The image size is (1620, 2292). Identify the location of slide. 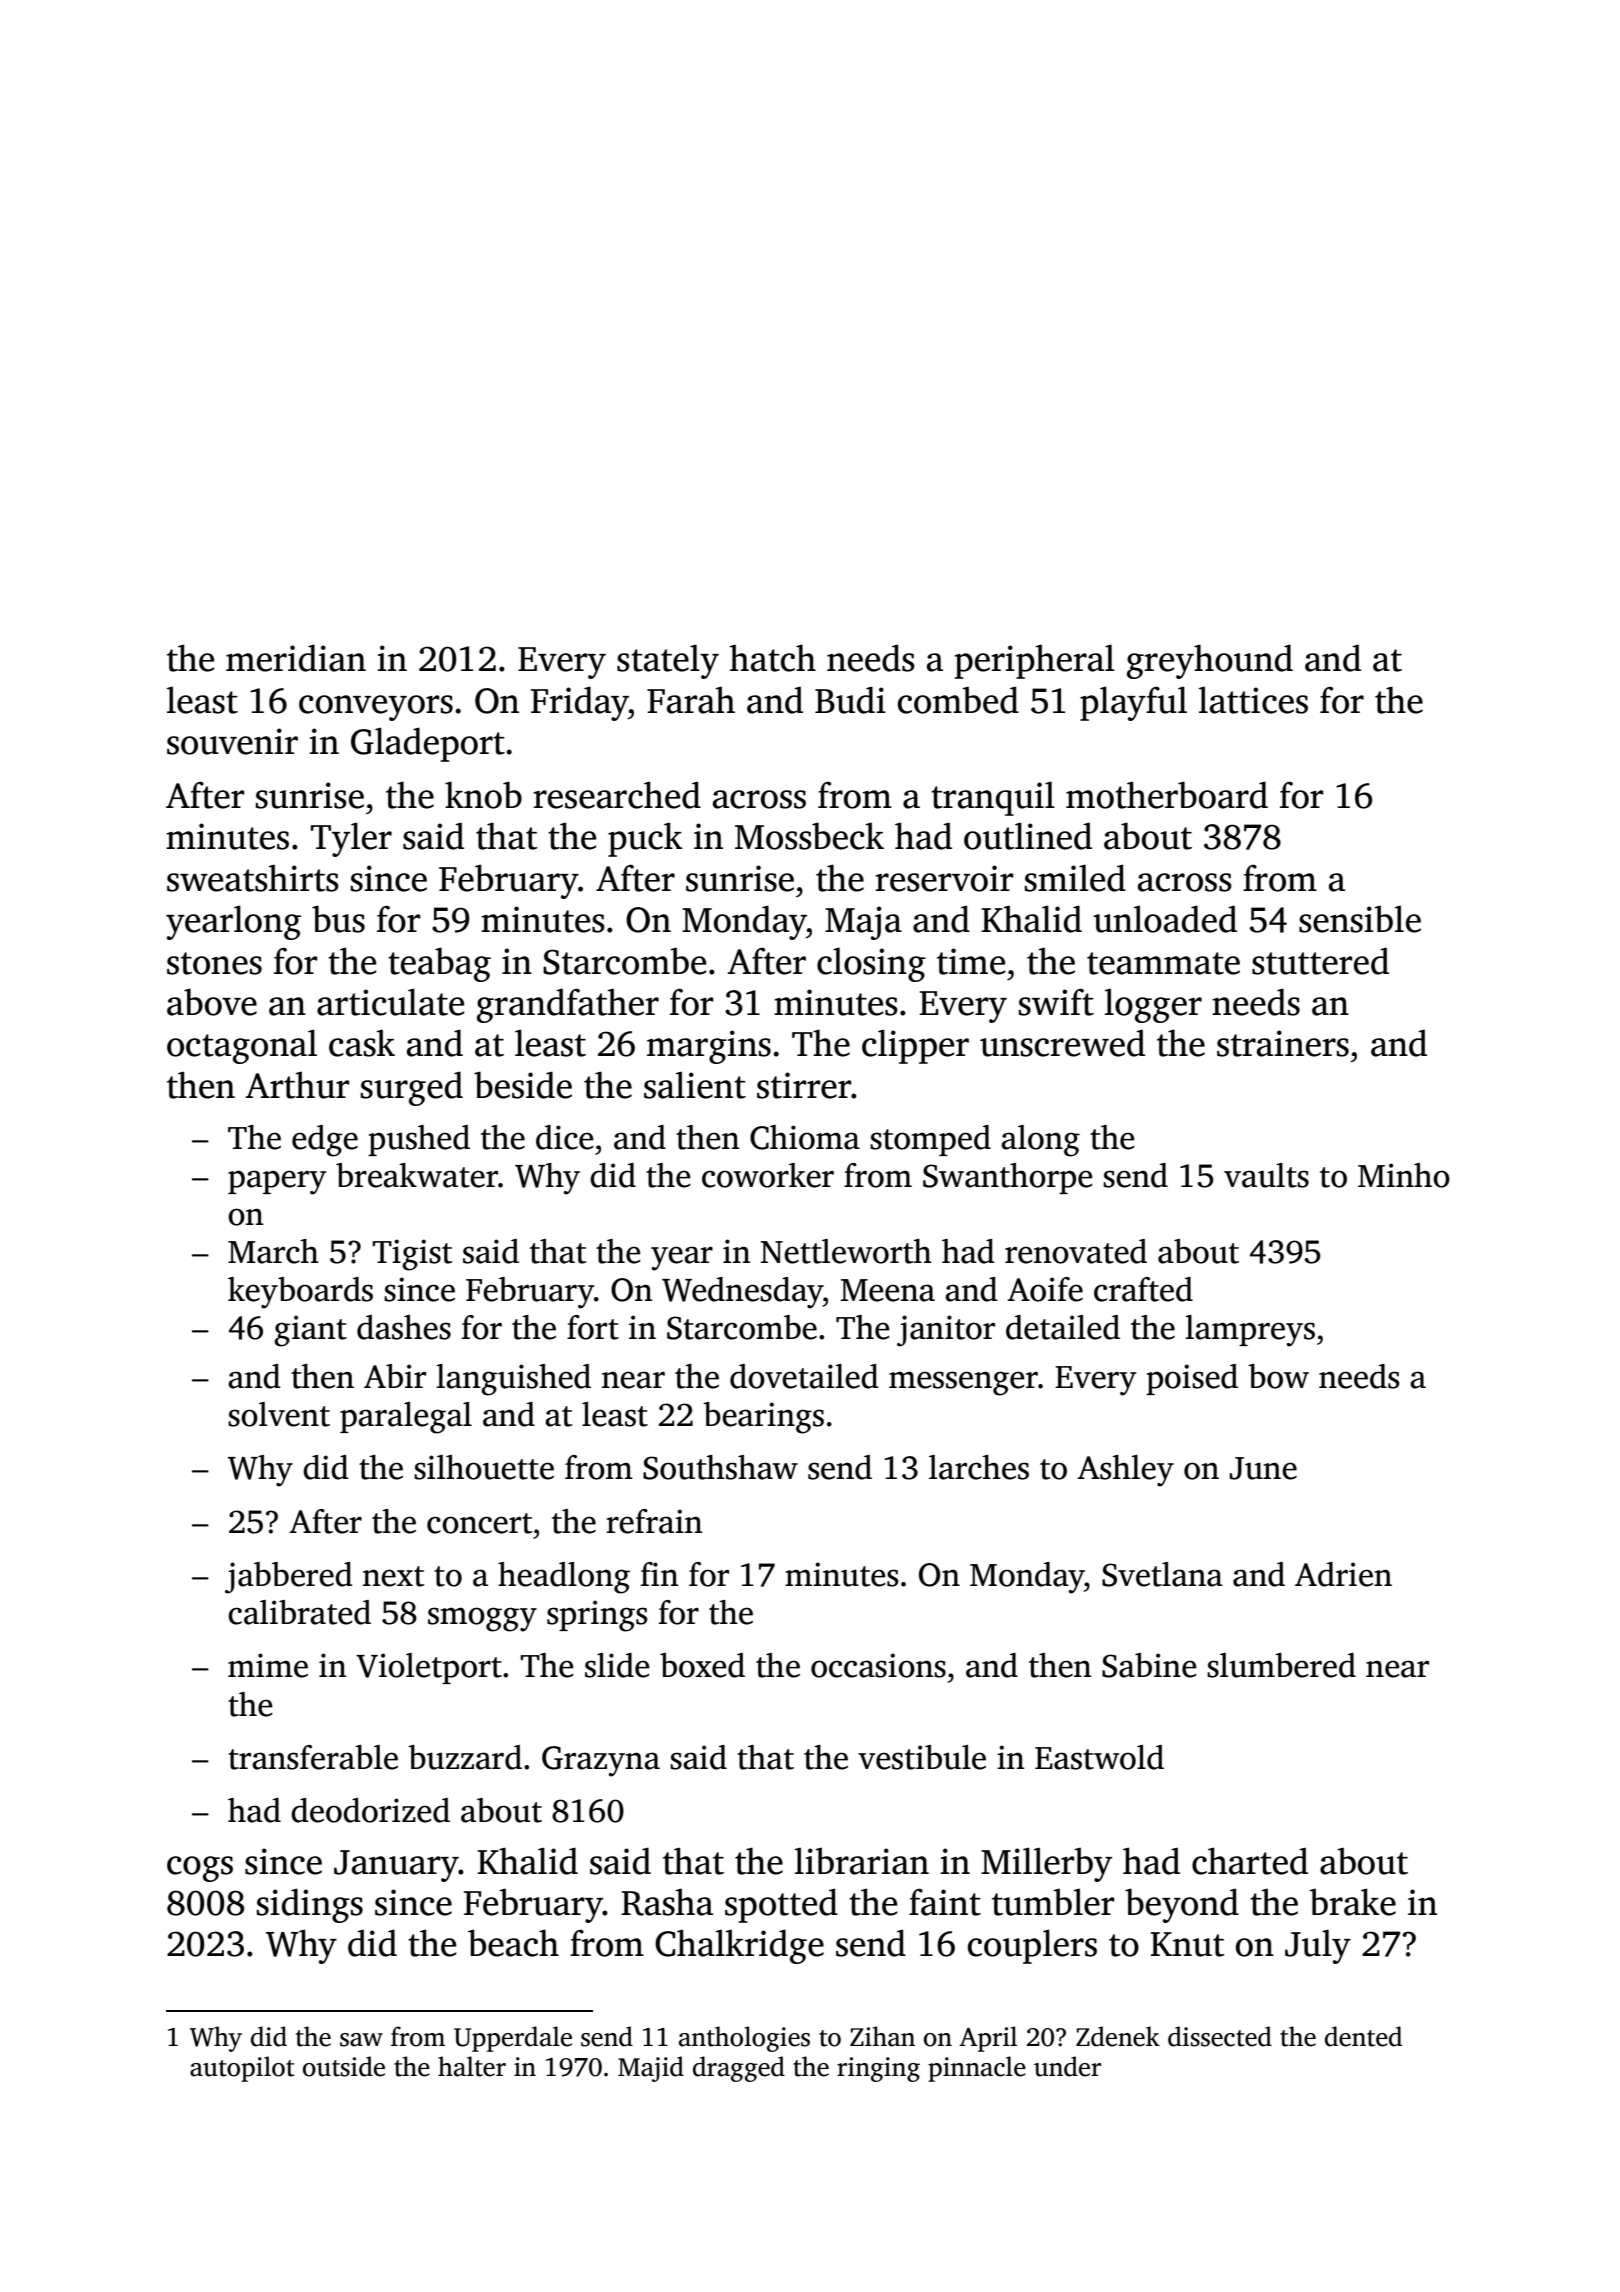
(617, 1665).
